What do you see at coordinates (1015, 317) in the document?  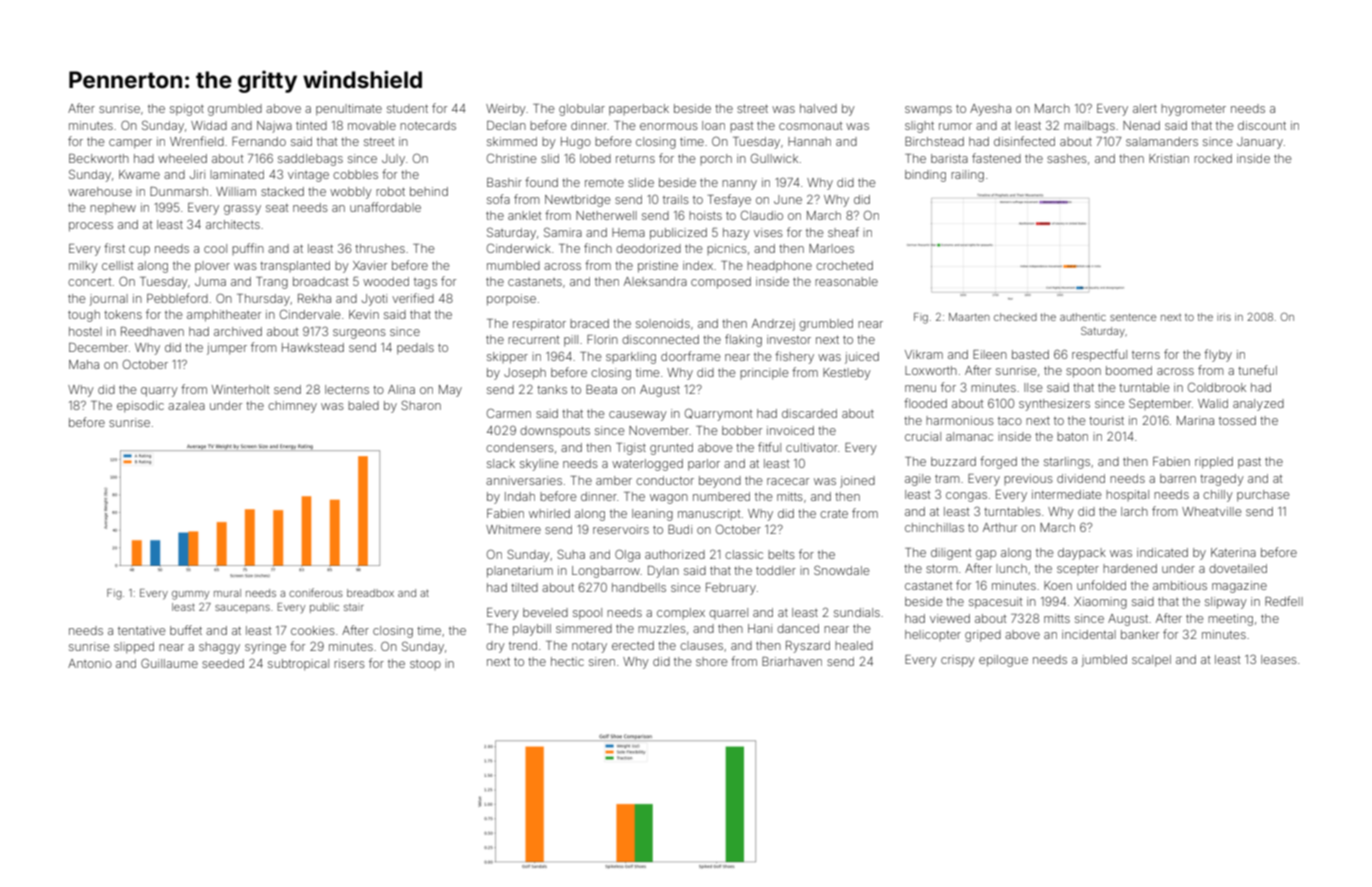 I see `checked` at bounding box center [1015, 317].
